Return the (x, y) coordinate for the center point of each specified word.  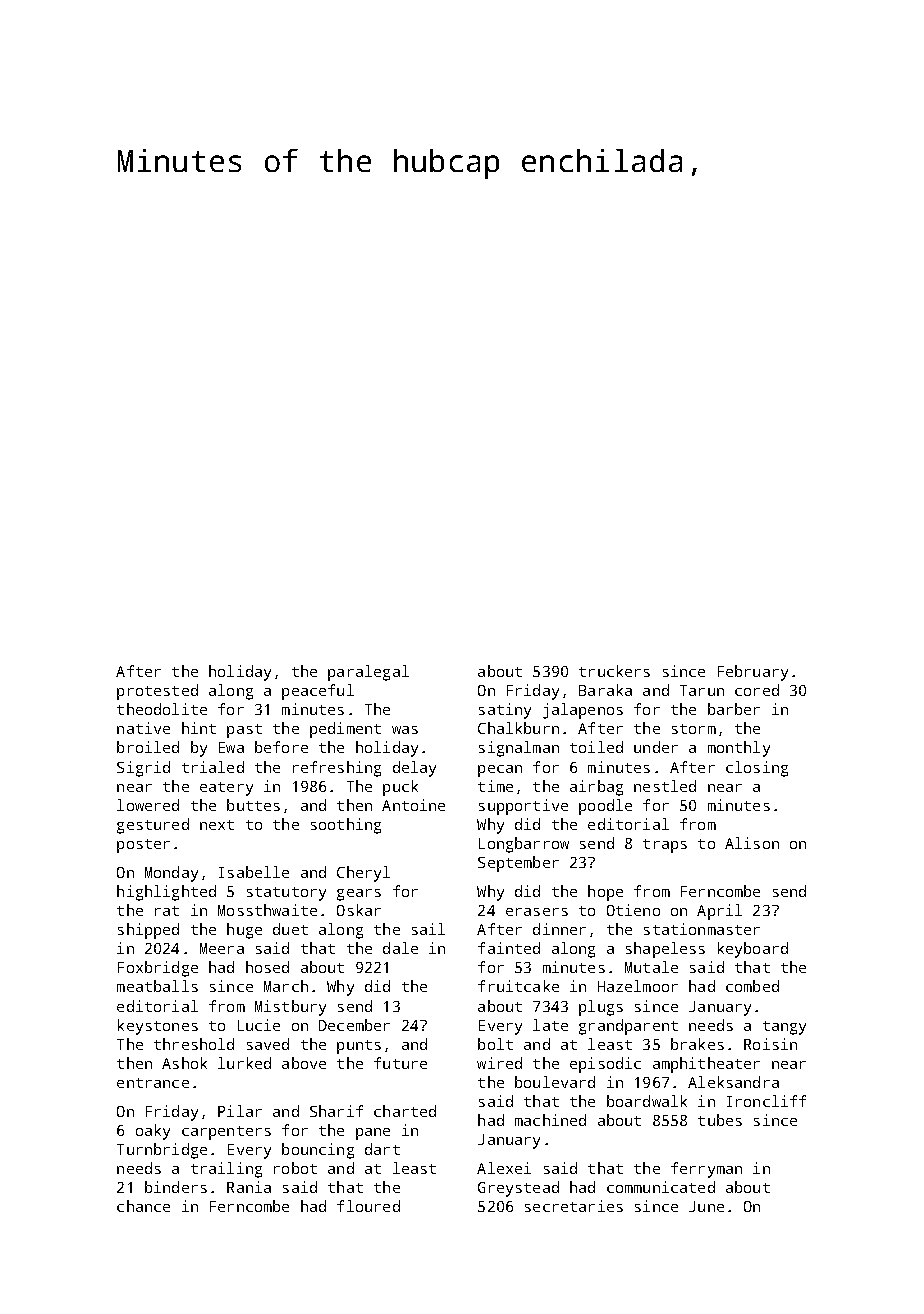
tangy (784, 1028)
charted (405, 1111)
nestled (665, 786)
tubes (720, 1120)
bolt (495, 1044)
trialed (213, 767)
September (518, 864)
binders (176, 1187)
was (405, 730)
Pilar (240, 1111)
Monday (171, 874)
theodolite (162, 709)
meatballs (157, 986)
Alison (752, 843)
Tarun (702, 690)
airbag (596, 788)
